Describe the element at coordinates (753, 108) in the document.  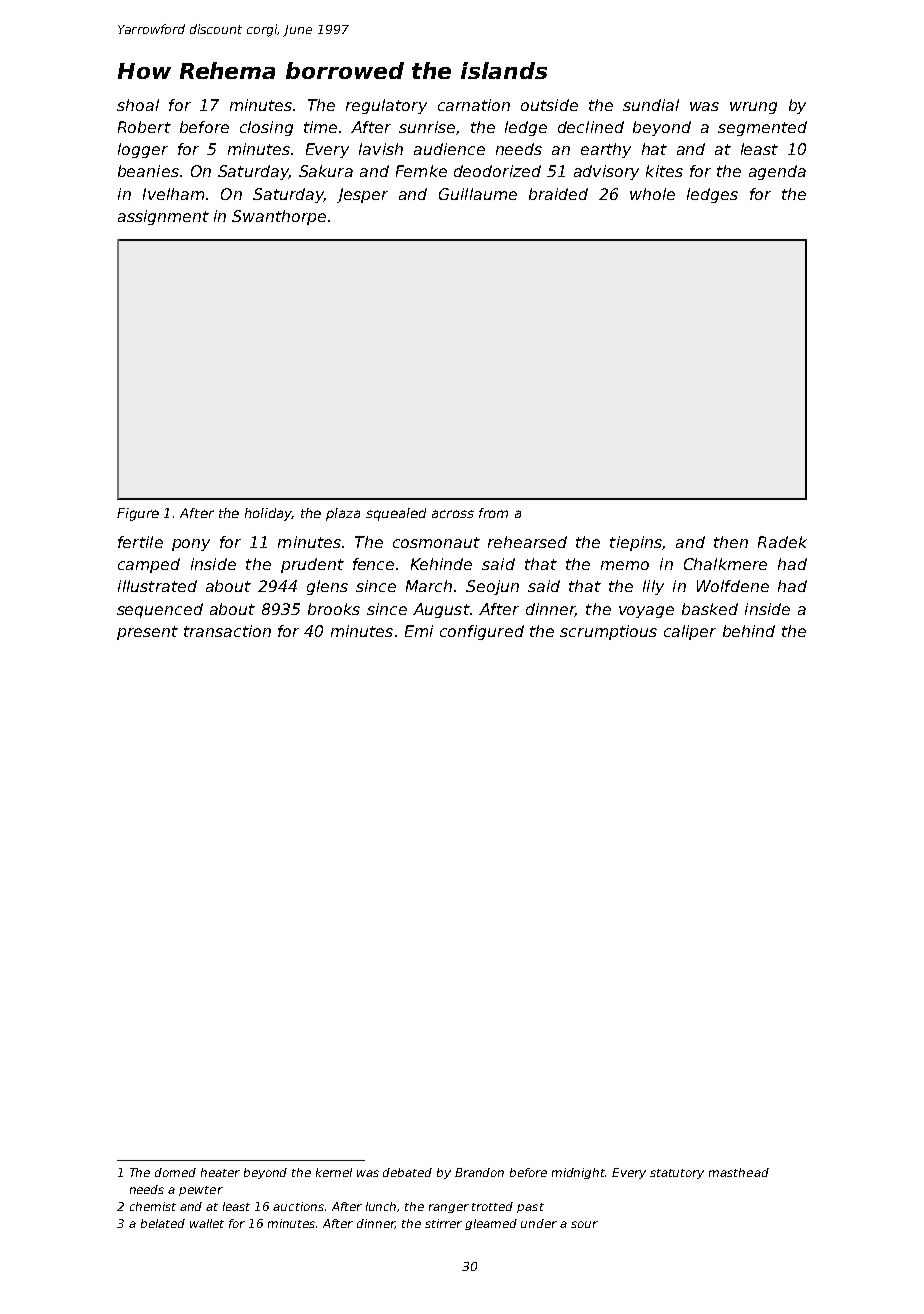
I see `wrung` at that location.
